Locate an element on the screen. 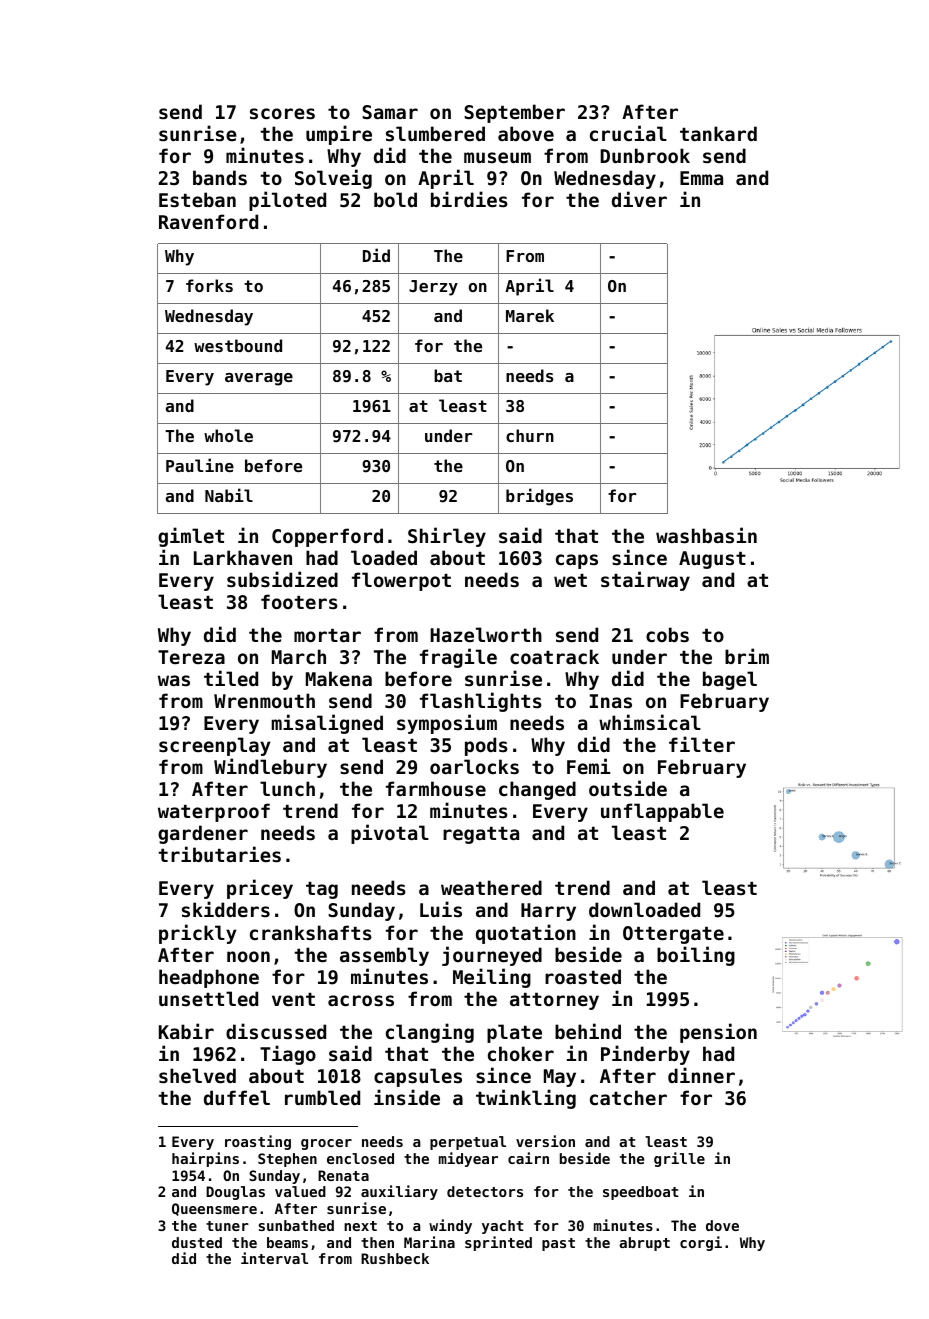 The width and height of the screenshot is (929, 1319). washbasin is located at coordinates (706, 535).
